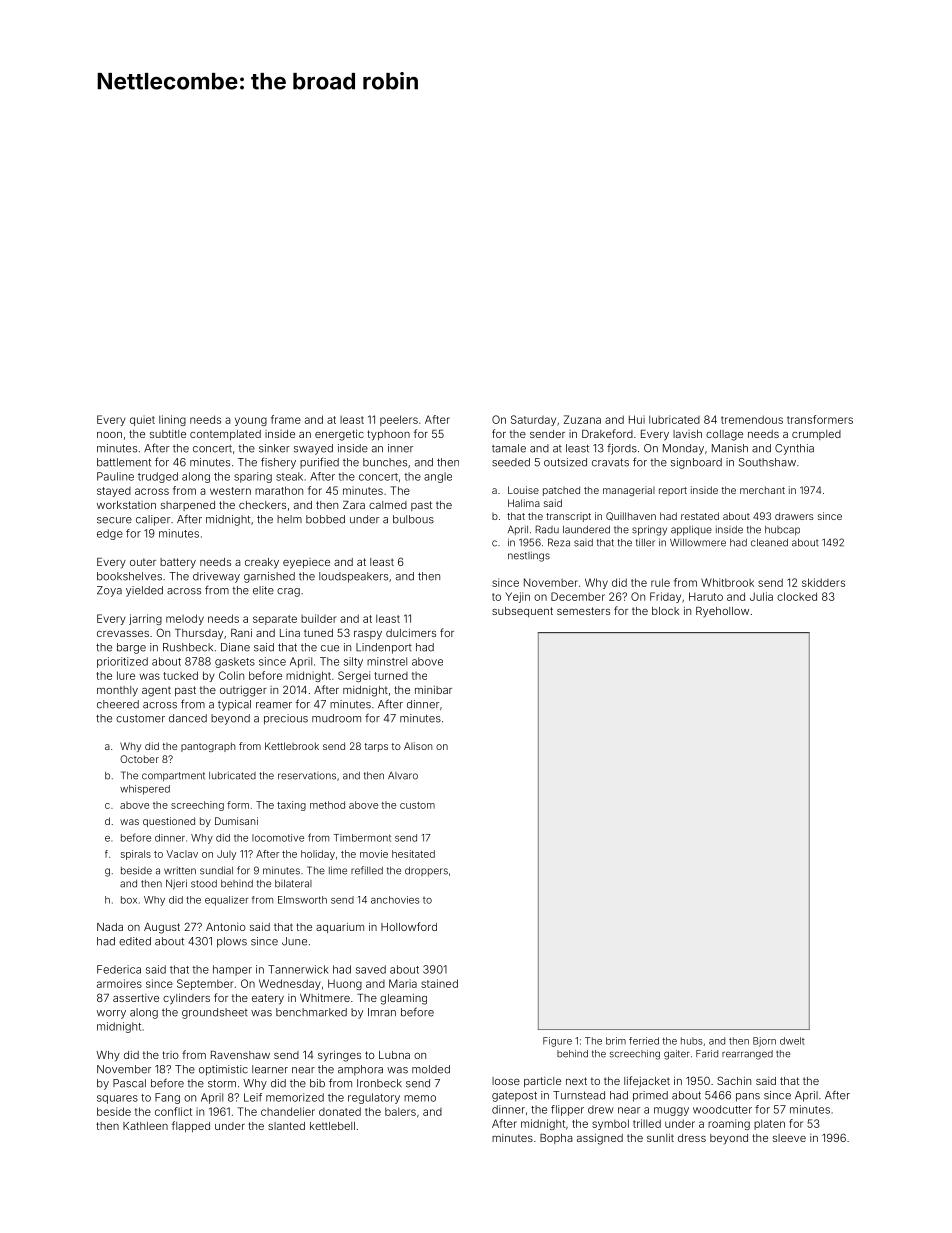  What do you see at coordinates (413, 854) in the image?
I see `hesitated` at bounding box center [413, 854].
